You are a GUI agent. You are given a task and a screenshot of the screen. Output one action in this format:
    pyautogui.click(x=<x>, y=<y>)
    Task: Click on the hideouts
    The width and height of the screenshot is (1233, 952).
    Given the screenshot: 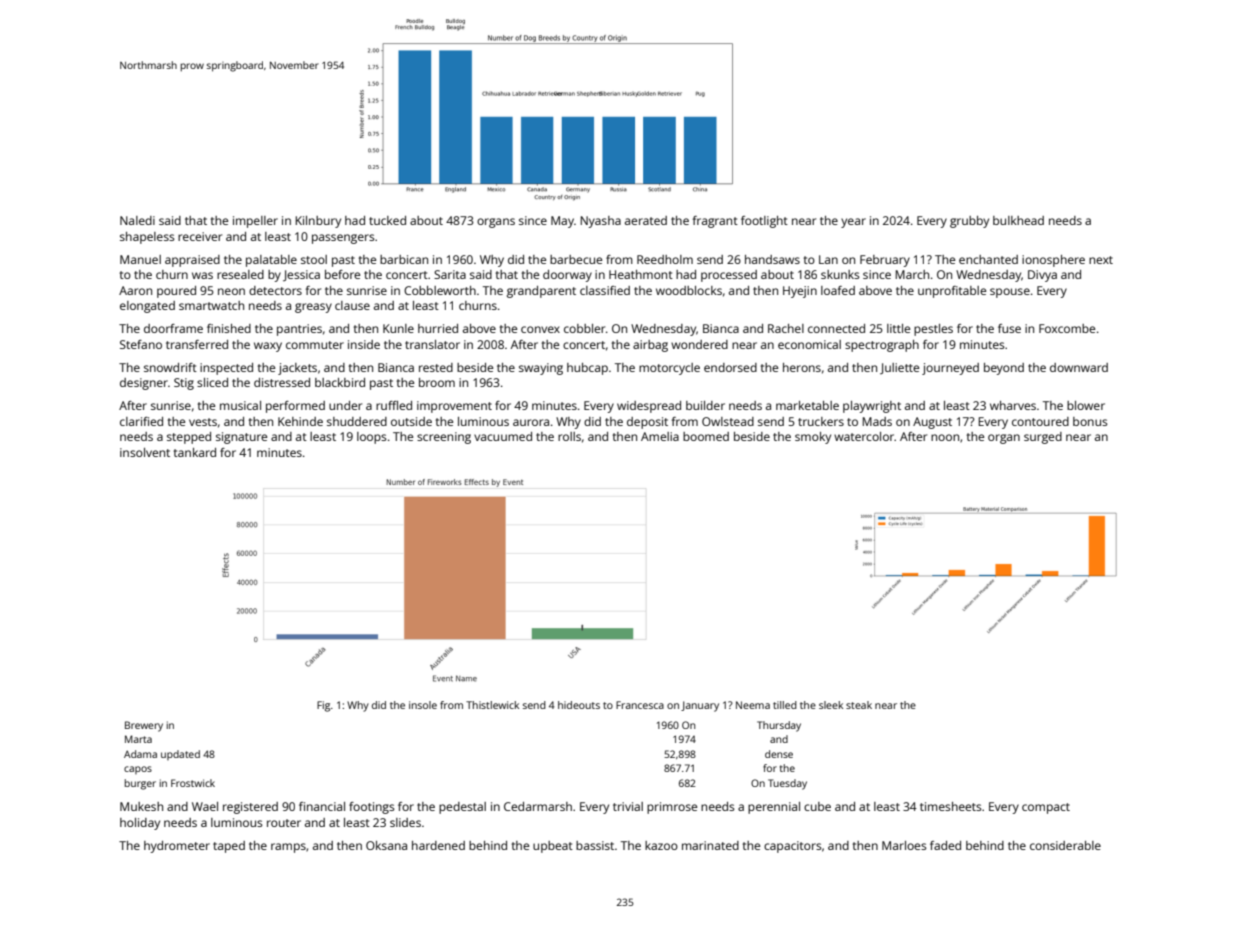 What is the action you would take?
    pyautogui.click(x=579, y=705)
